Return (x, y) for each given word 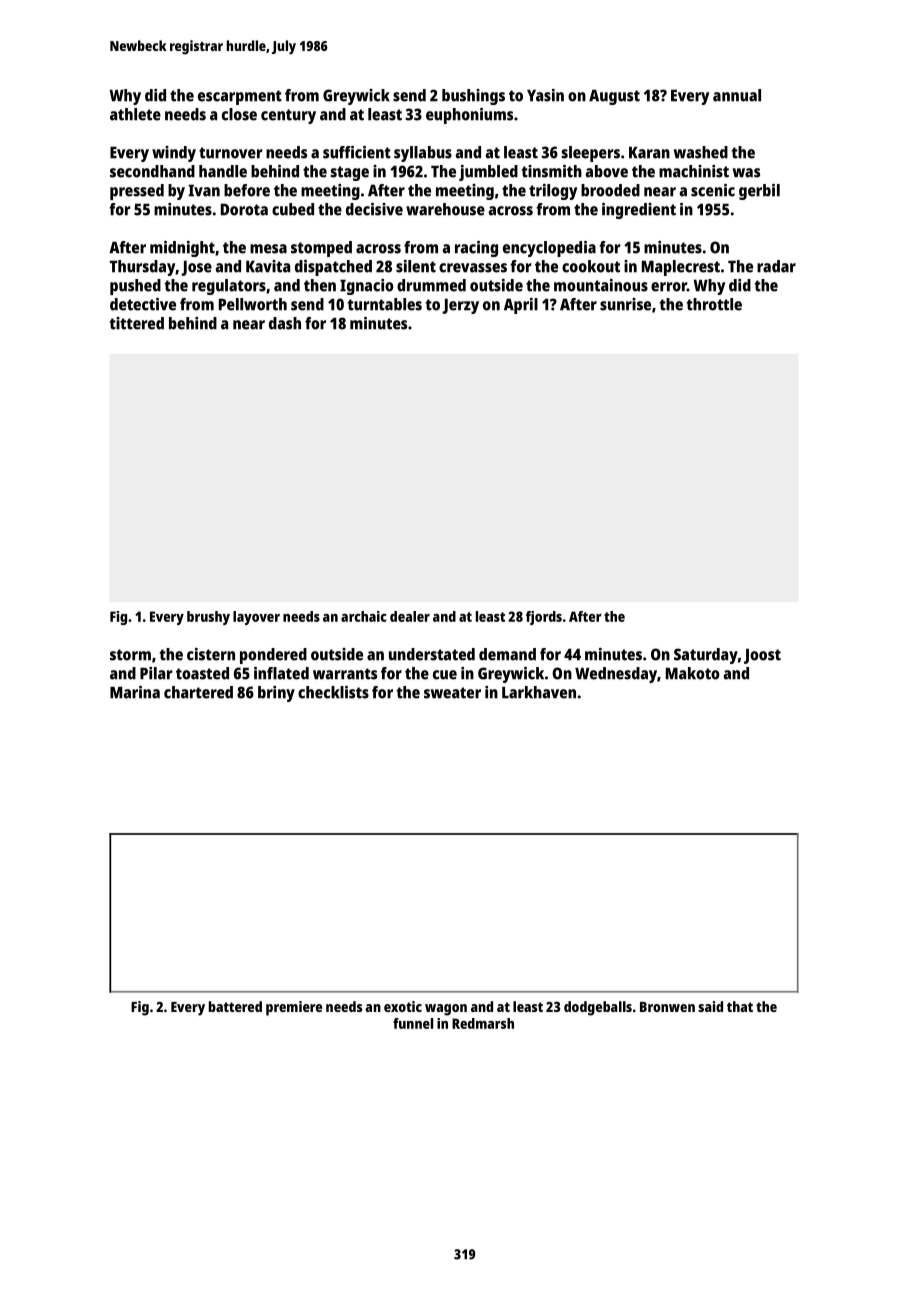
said (710, 1006)
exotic (403, 1006)
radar (776, 266)
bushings (473, 97)
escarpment (240, 97)
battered (235, 1006)
